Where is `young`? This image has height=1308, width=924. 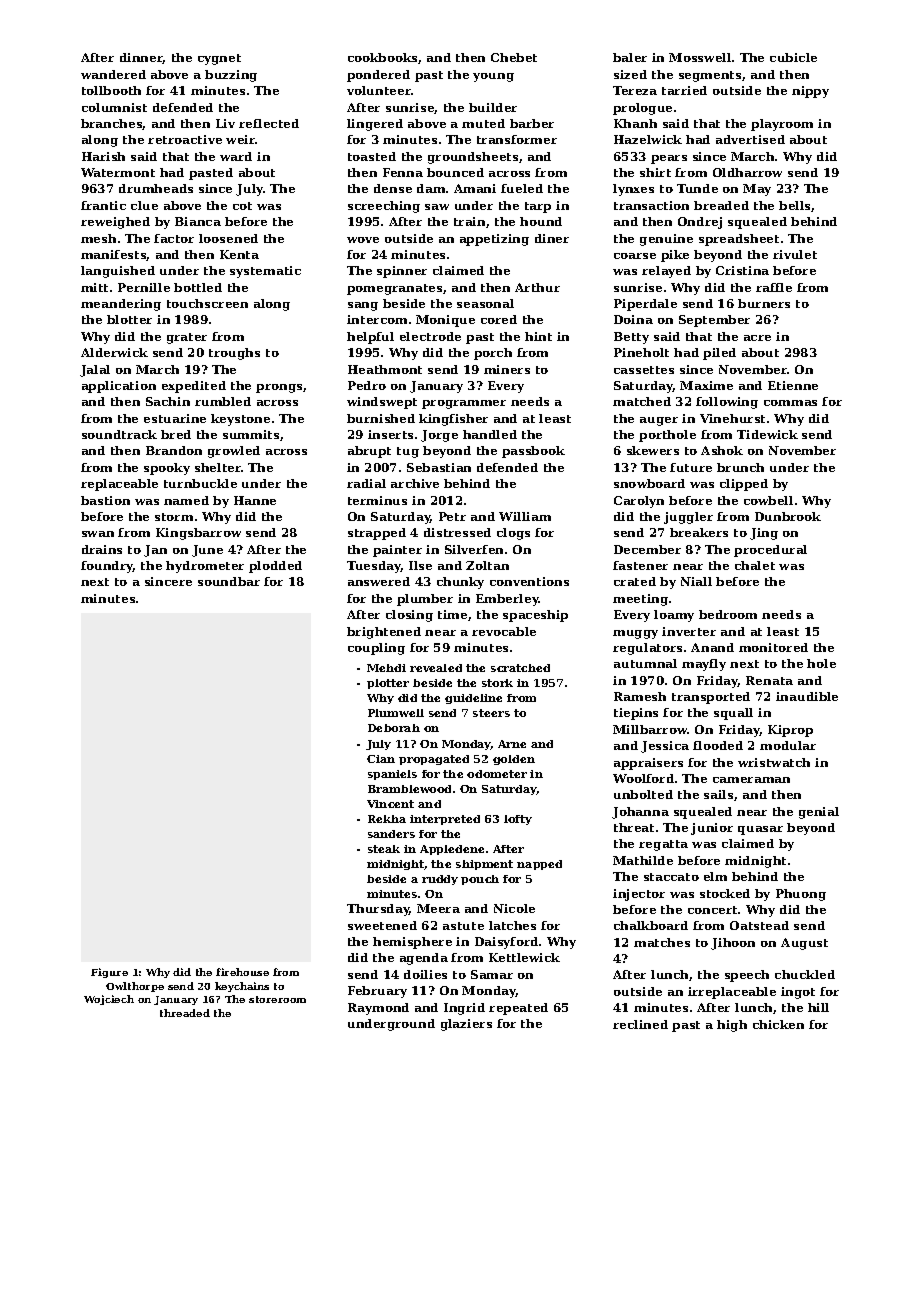
young is located at coordinates (493, 77).
